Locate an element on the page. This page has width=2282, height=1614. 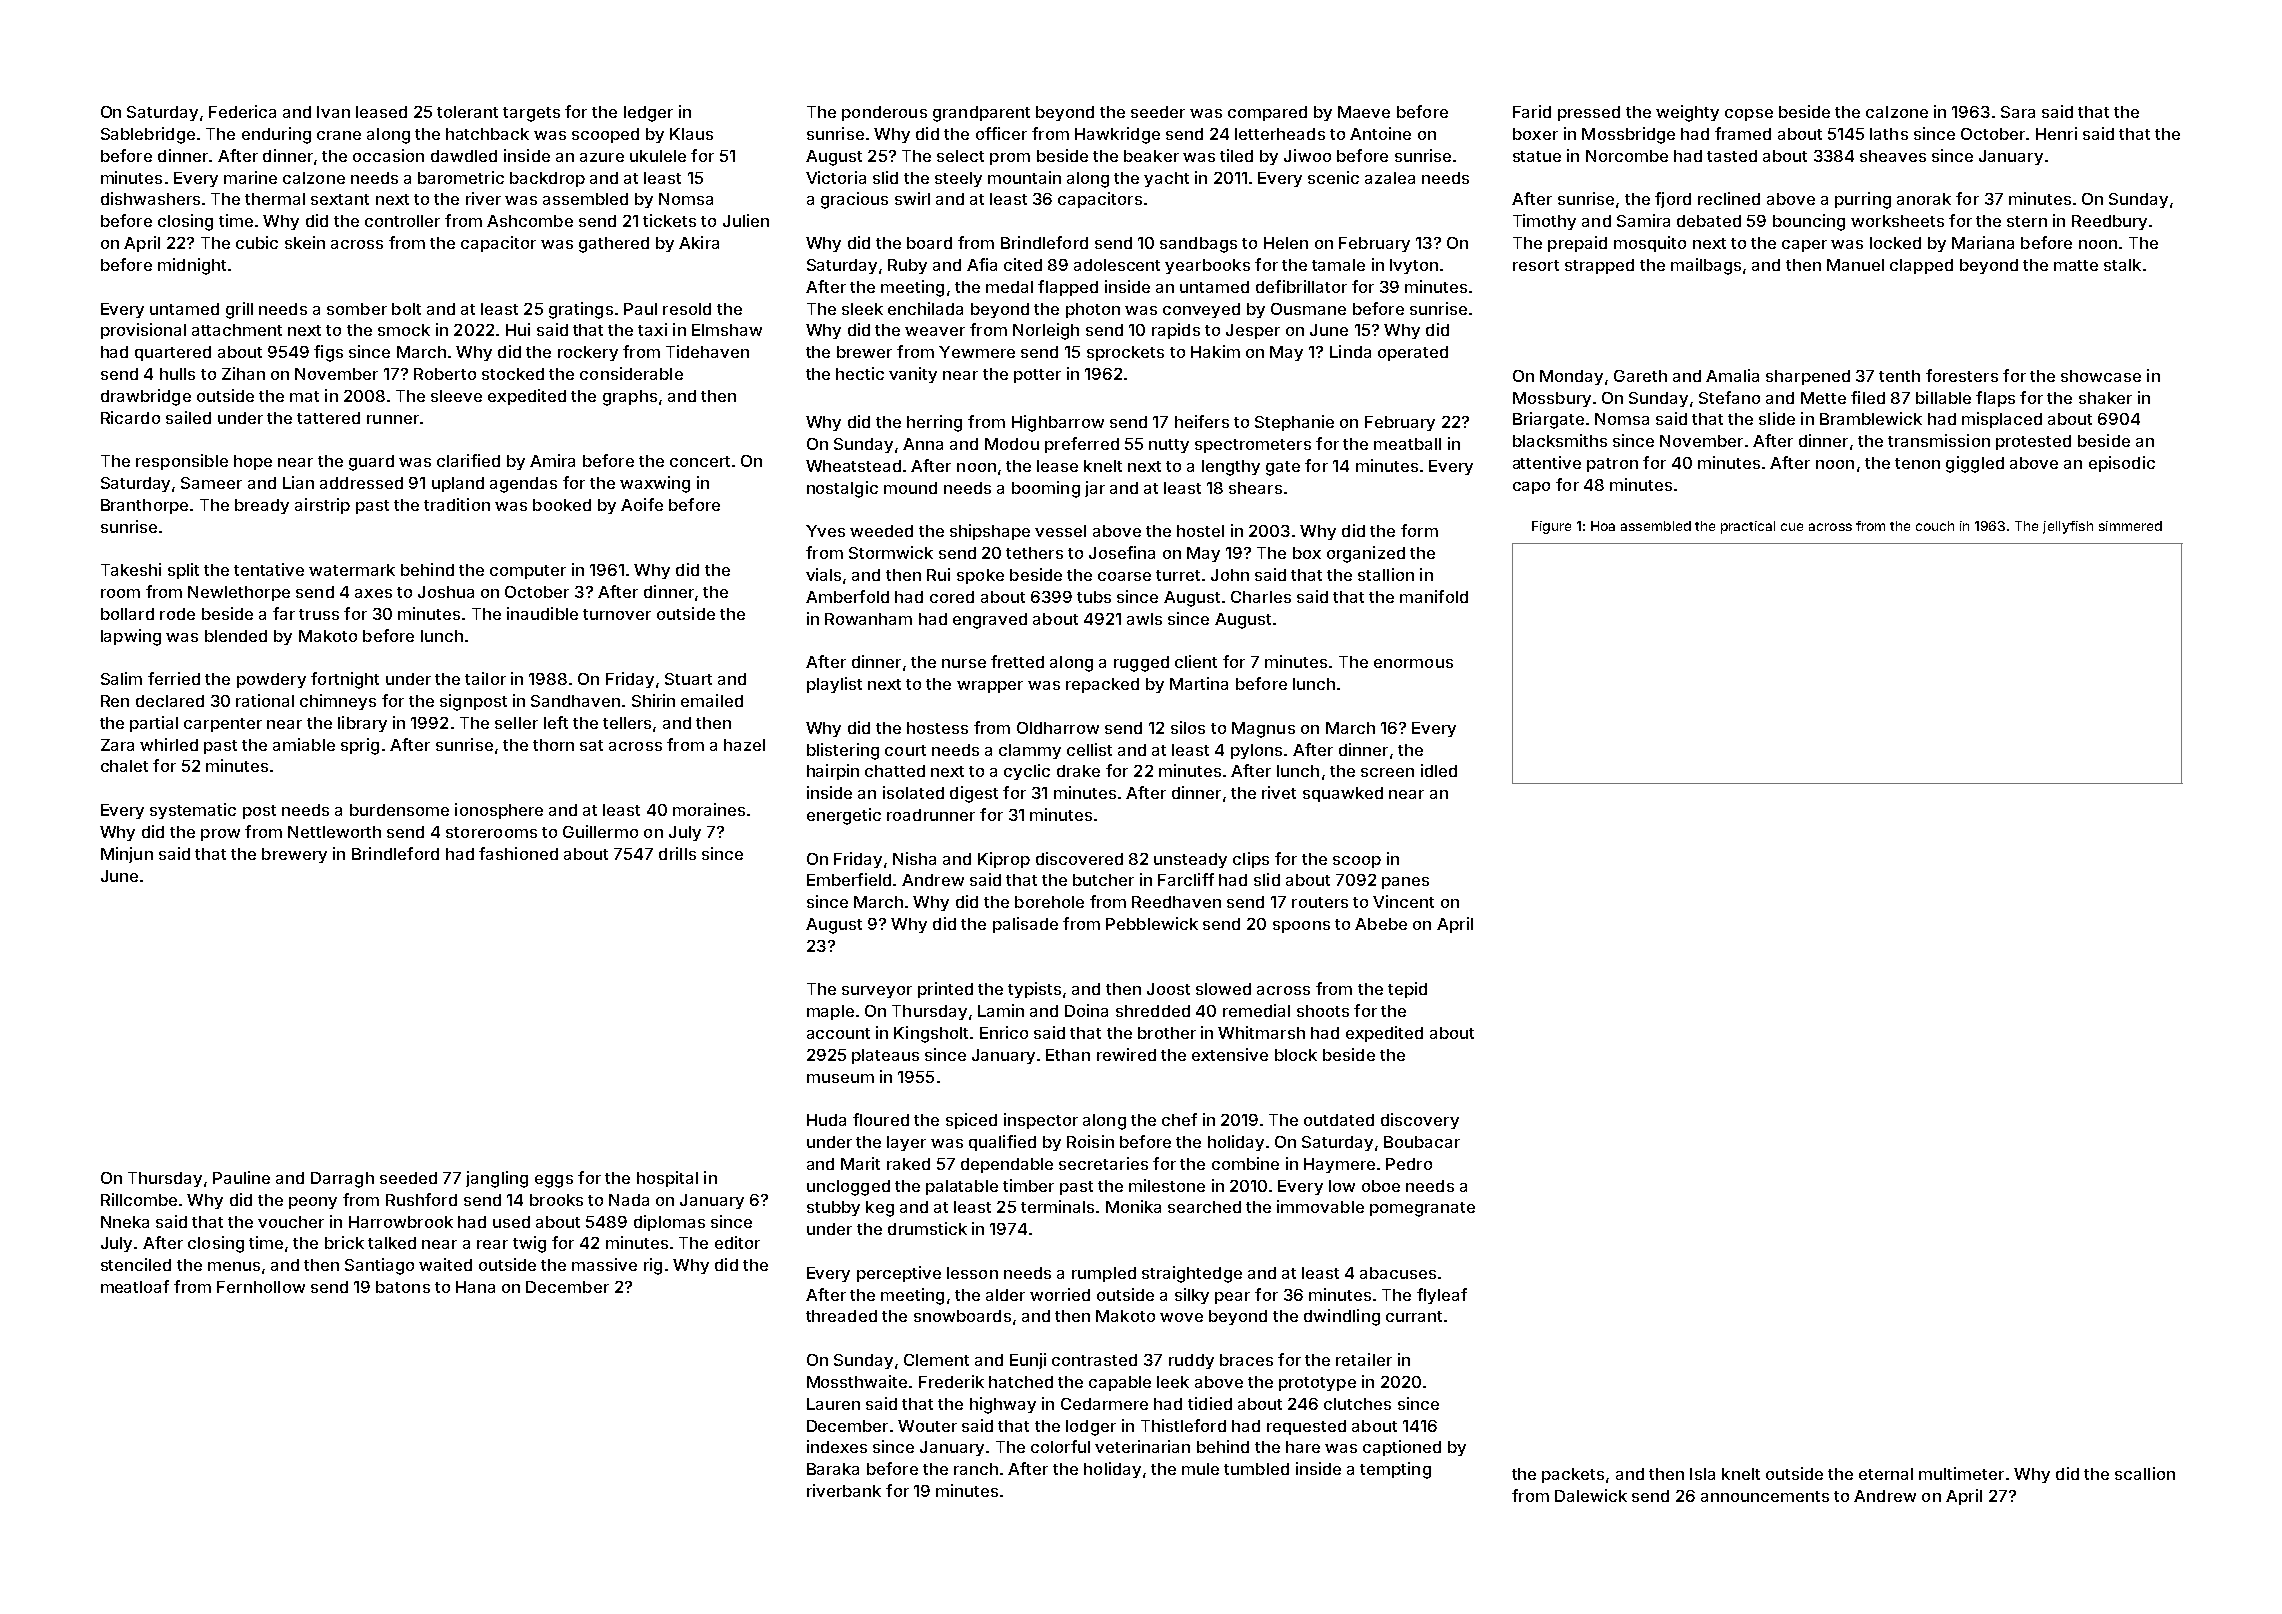
ranch is located at coordinates (976, 1469).
